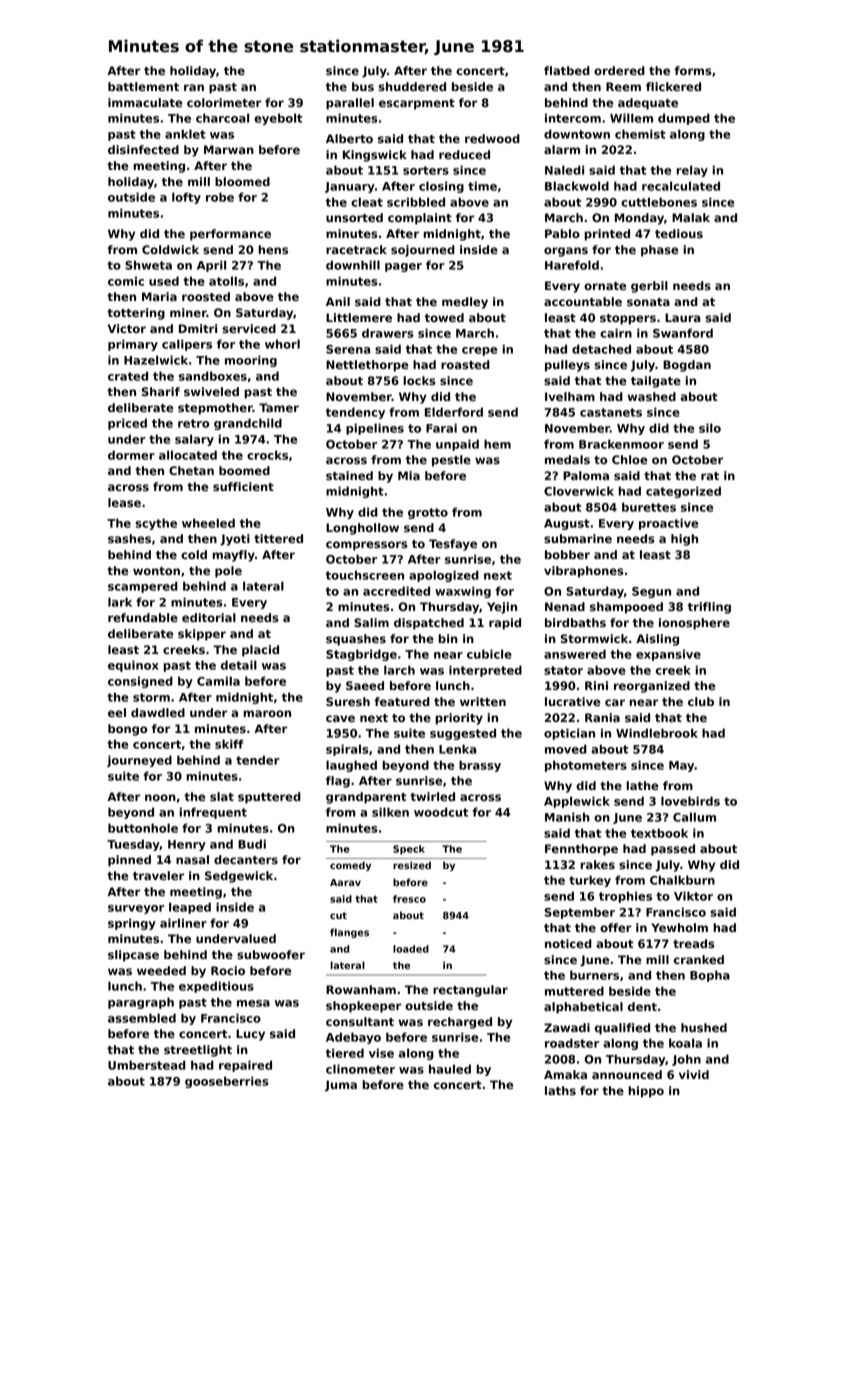 This screenshot has height=1400, width=849. I want to click on hippo, so click(646, 1092).
